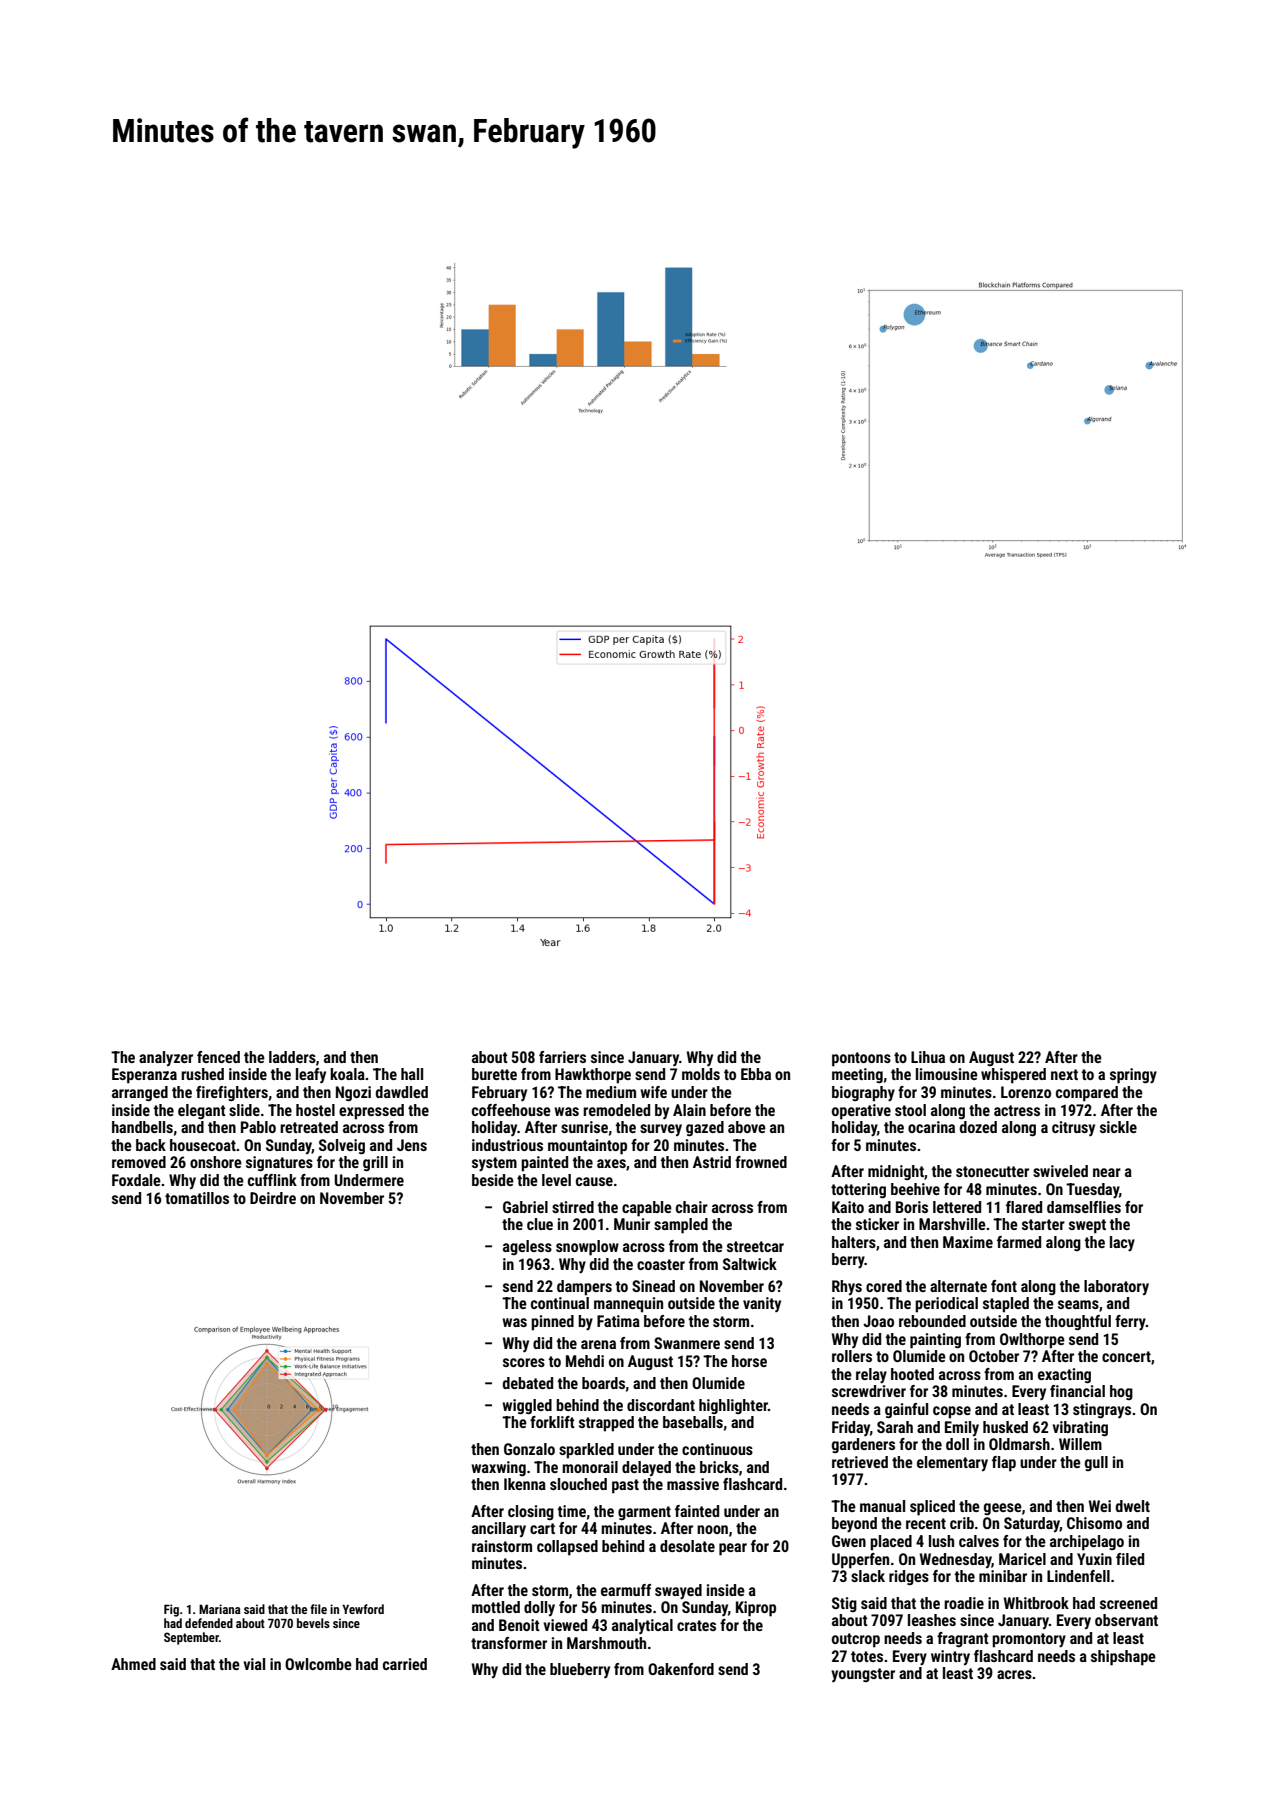  What do you see at coordinates (527, 1407) in the image?
I see `wiggled` at bounding box center [527, 1407].
